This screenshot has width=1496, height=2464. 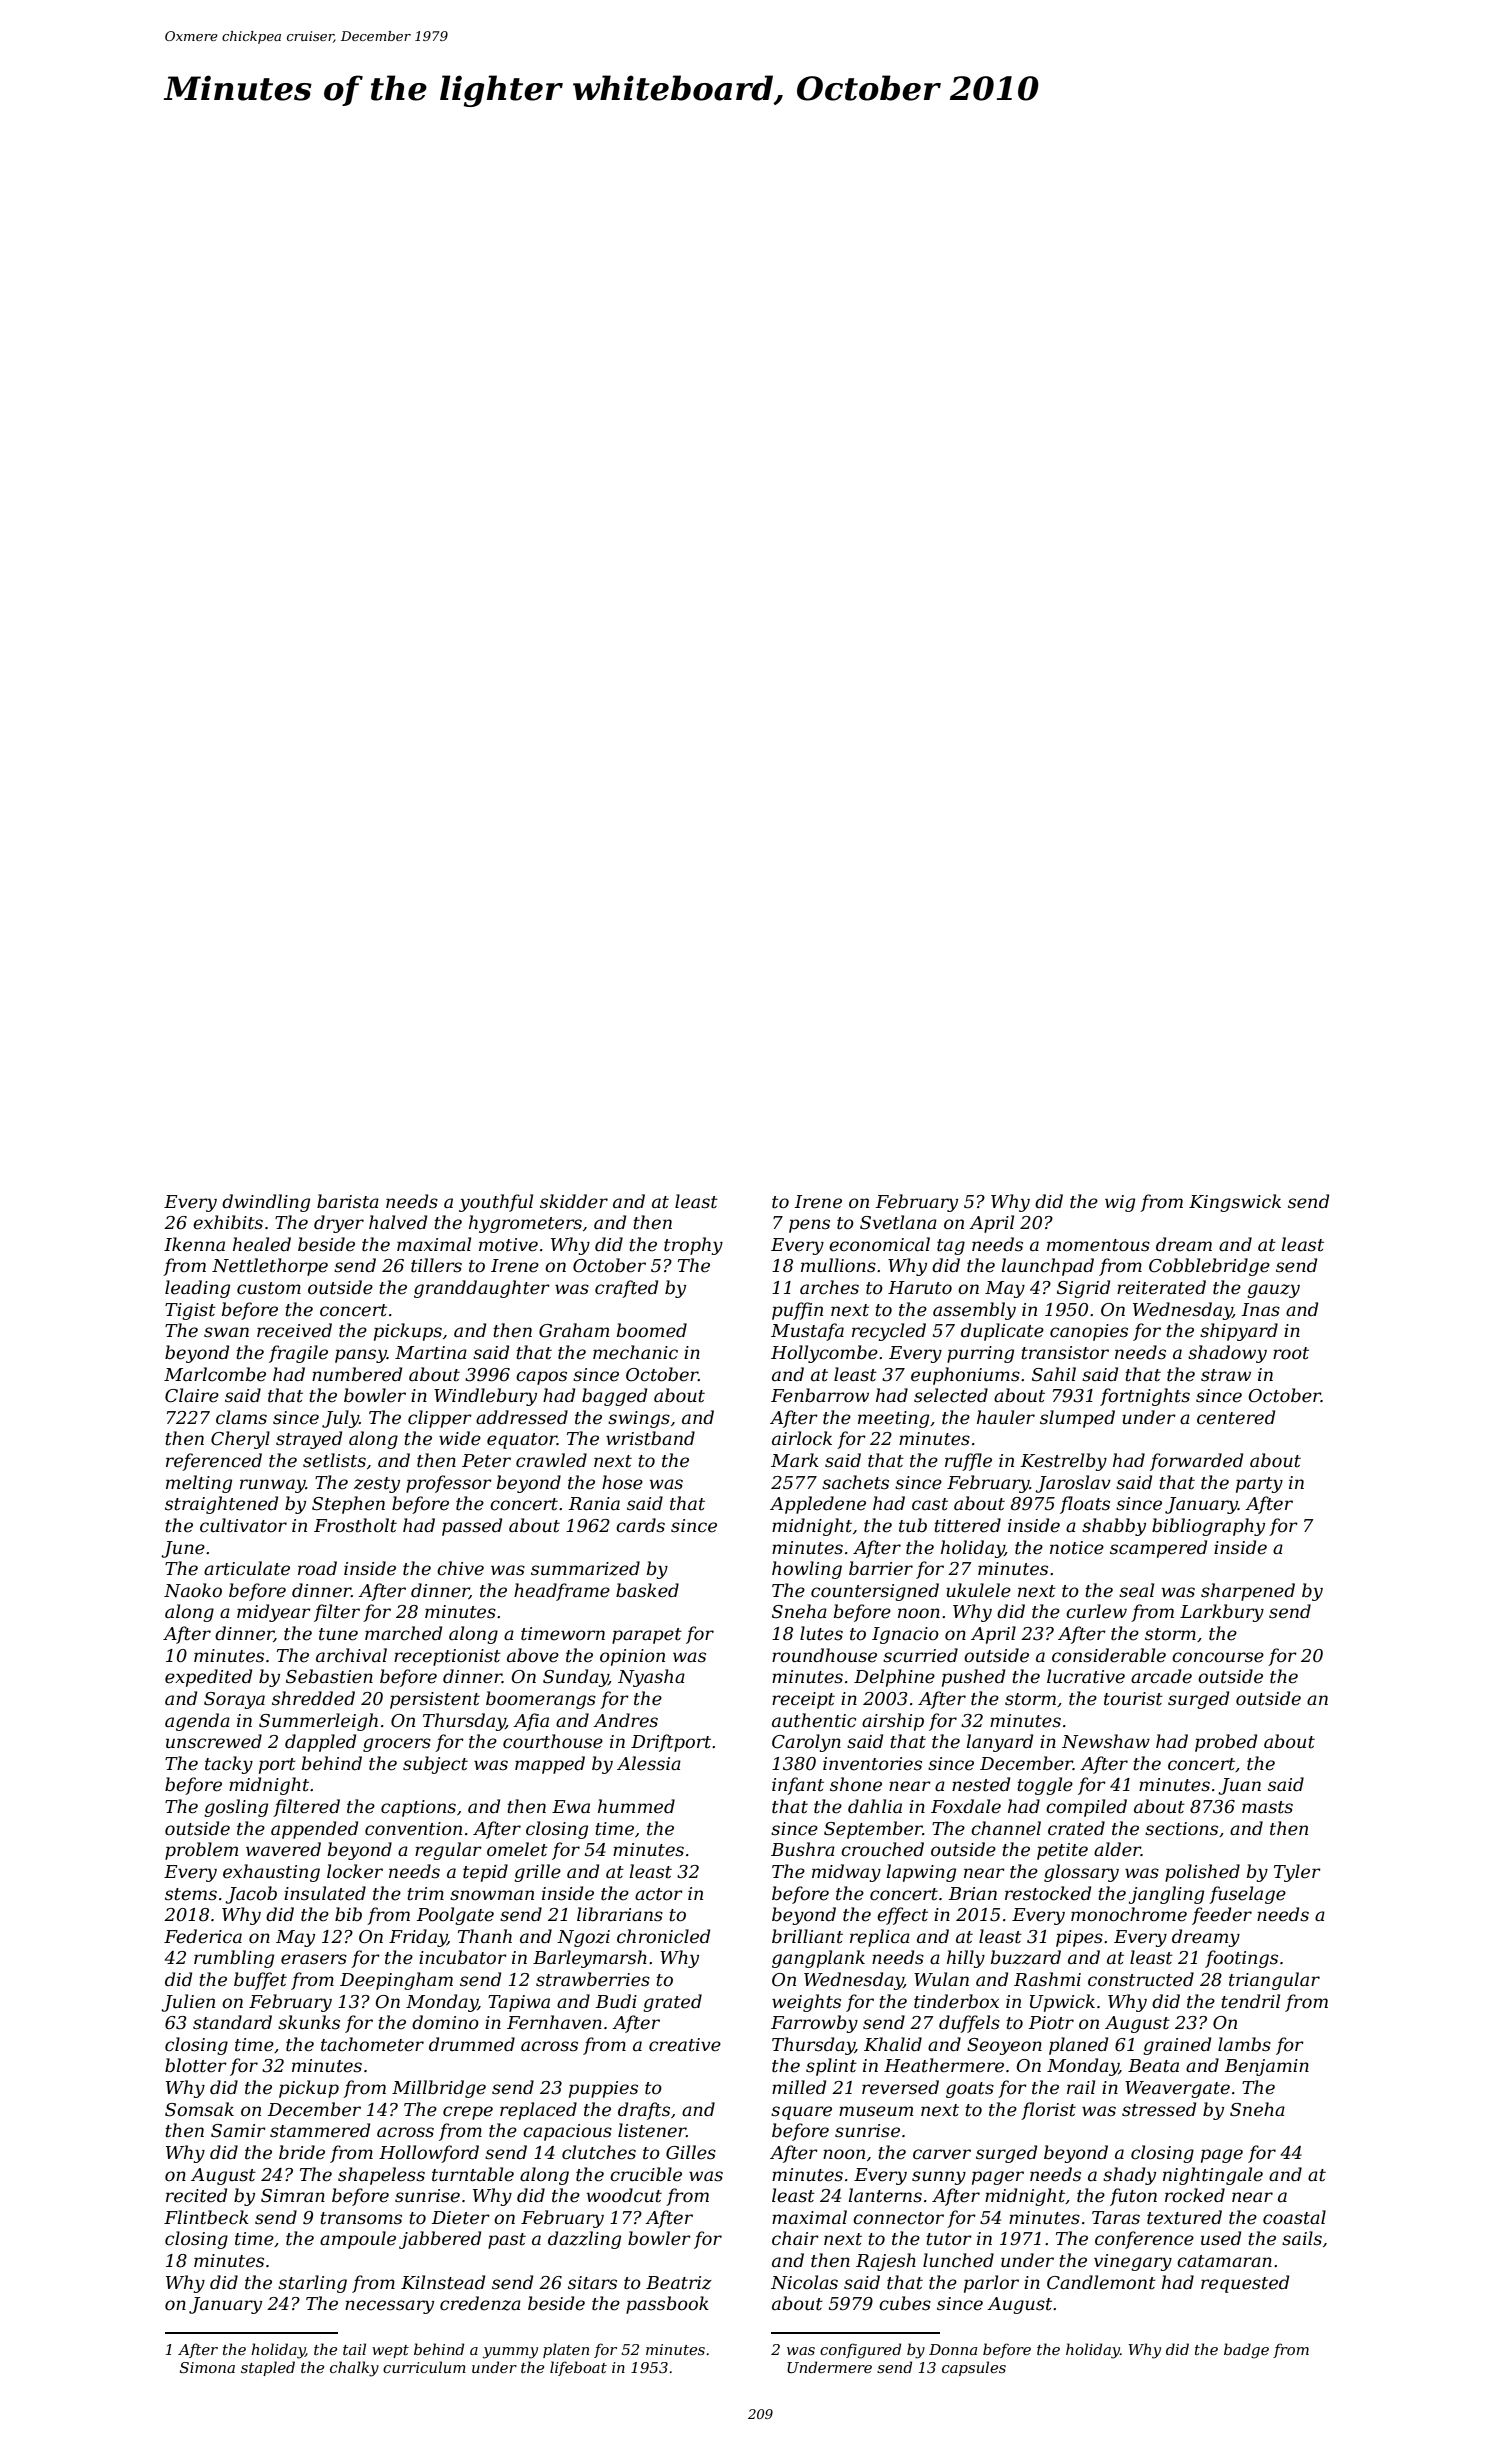 I want to click on barrier, so click(x=881, y=1568).
